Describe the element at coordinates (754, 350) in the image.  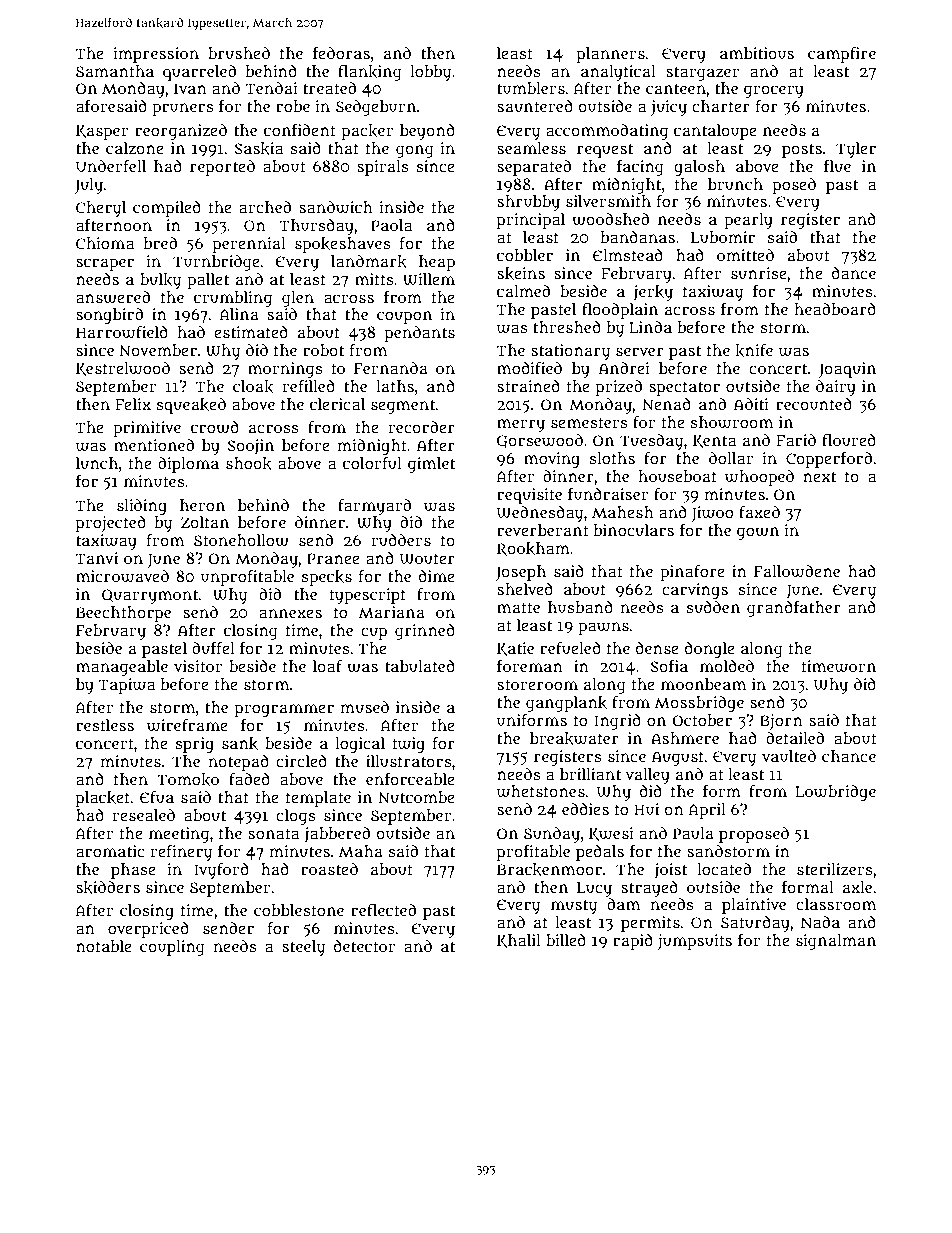
I see `knife` at that location.
